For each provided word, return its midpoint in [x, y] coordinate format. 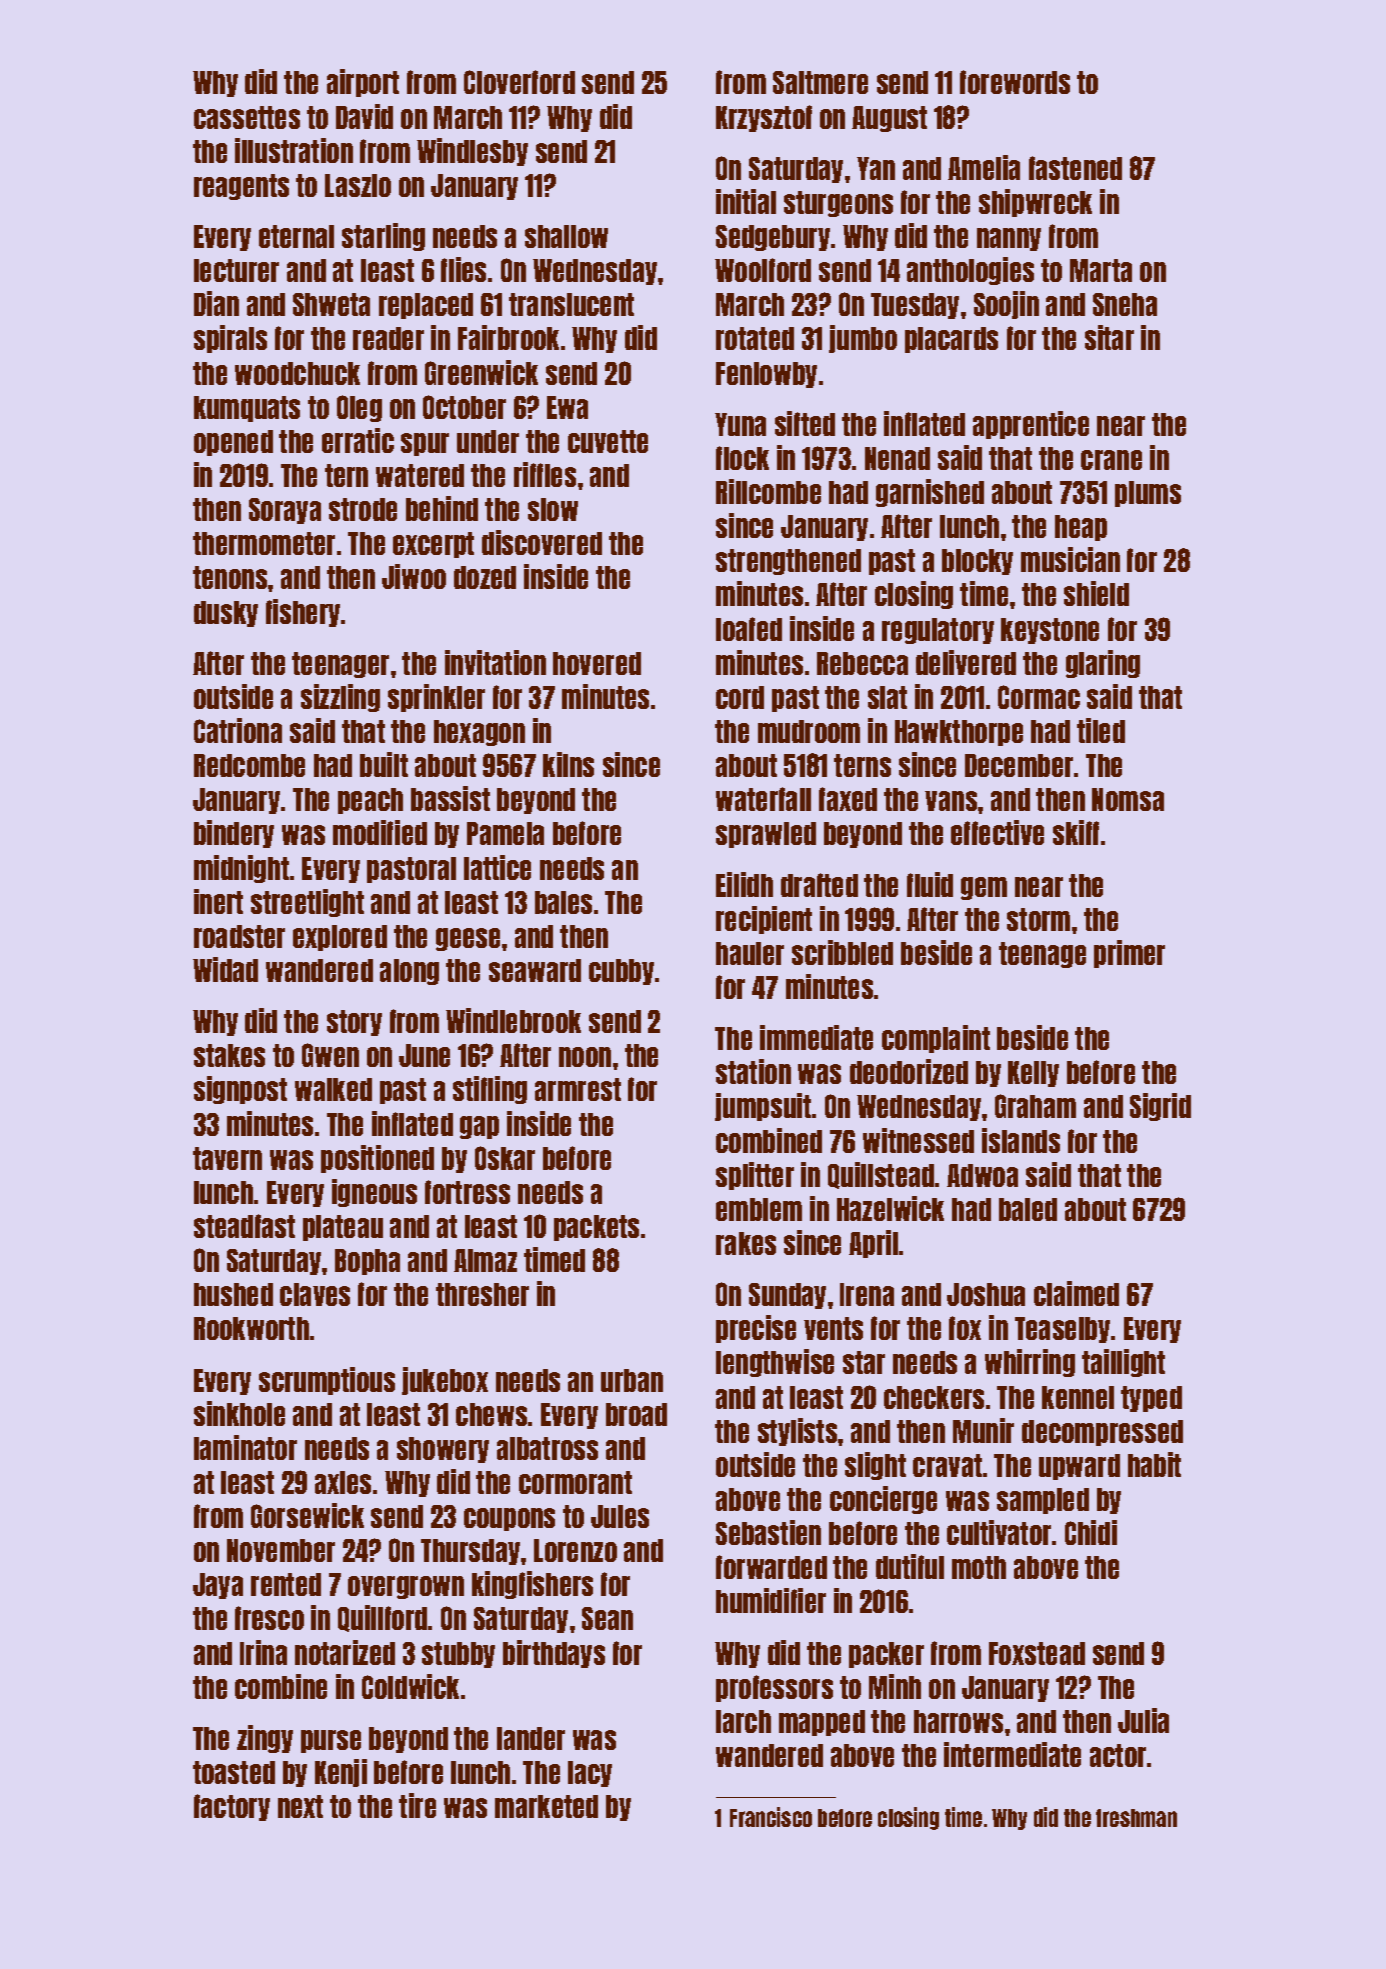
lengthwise [775, 1363]
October [464, 407]
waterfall [763, 799]
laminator [245, 1447]
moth [979, 1567]
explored [340, 938]
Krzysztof [764, 118]
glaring [1103, 664]
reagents [241, 187]
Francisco [771, 1817]
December [1019, 765]
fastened [1075, 168]
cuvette [608, 441]
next [300, 1806]
